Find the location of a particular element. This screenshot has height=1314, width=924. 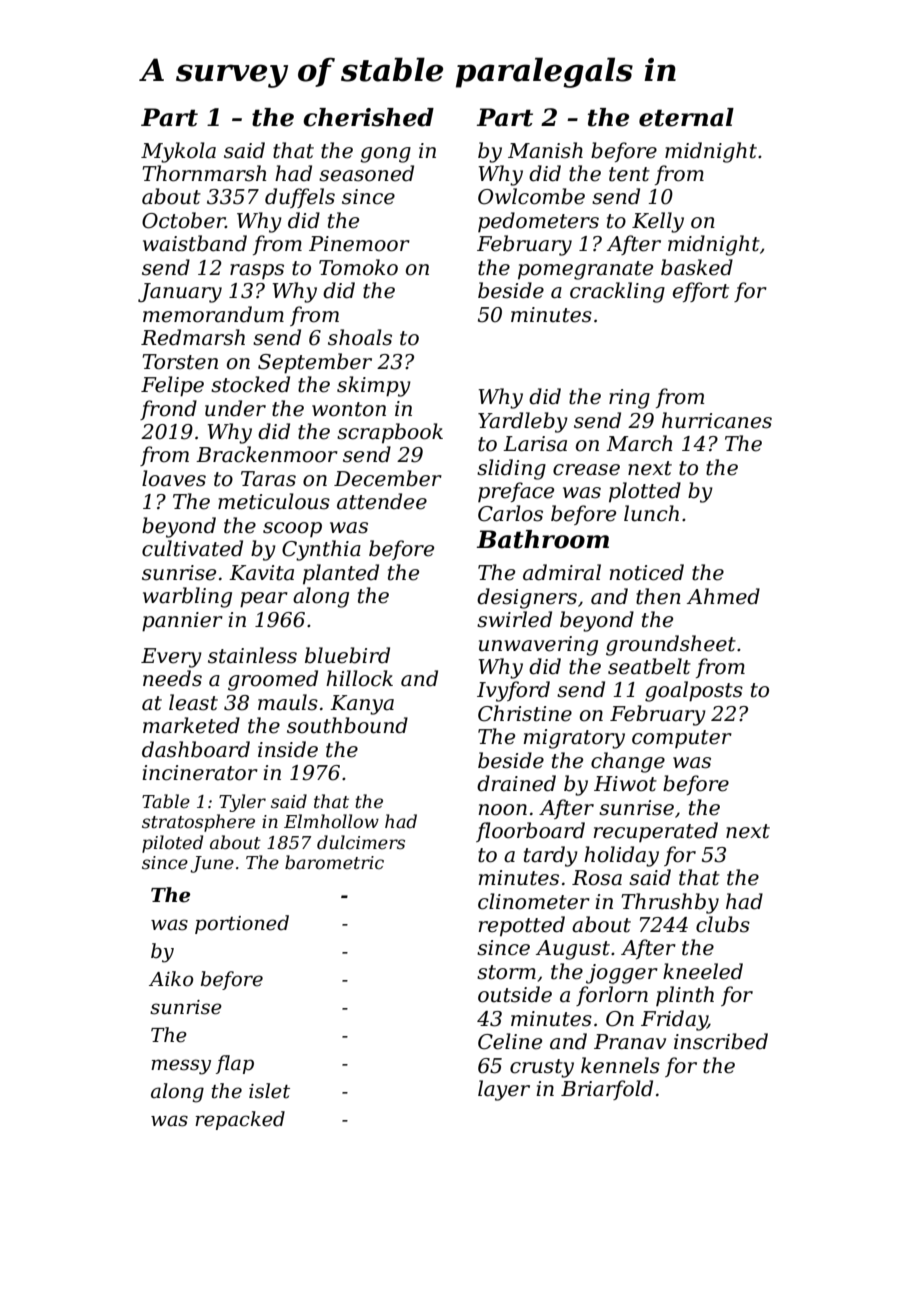

Elmhollow is located at coordinates (331, 821).
